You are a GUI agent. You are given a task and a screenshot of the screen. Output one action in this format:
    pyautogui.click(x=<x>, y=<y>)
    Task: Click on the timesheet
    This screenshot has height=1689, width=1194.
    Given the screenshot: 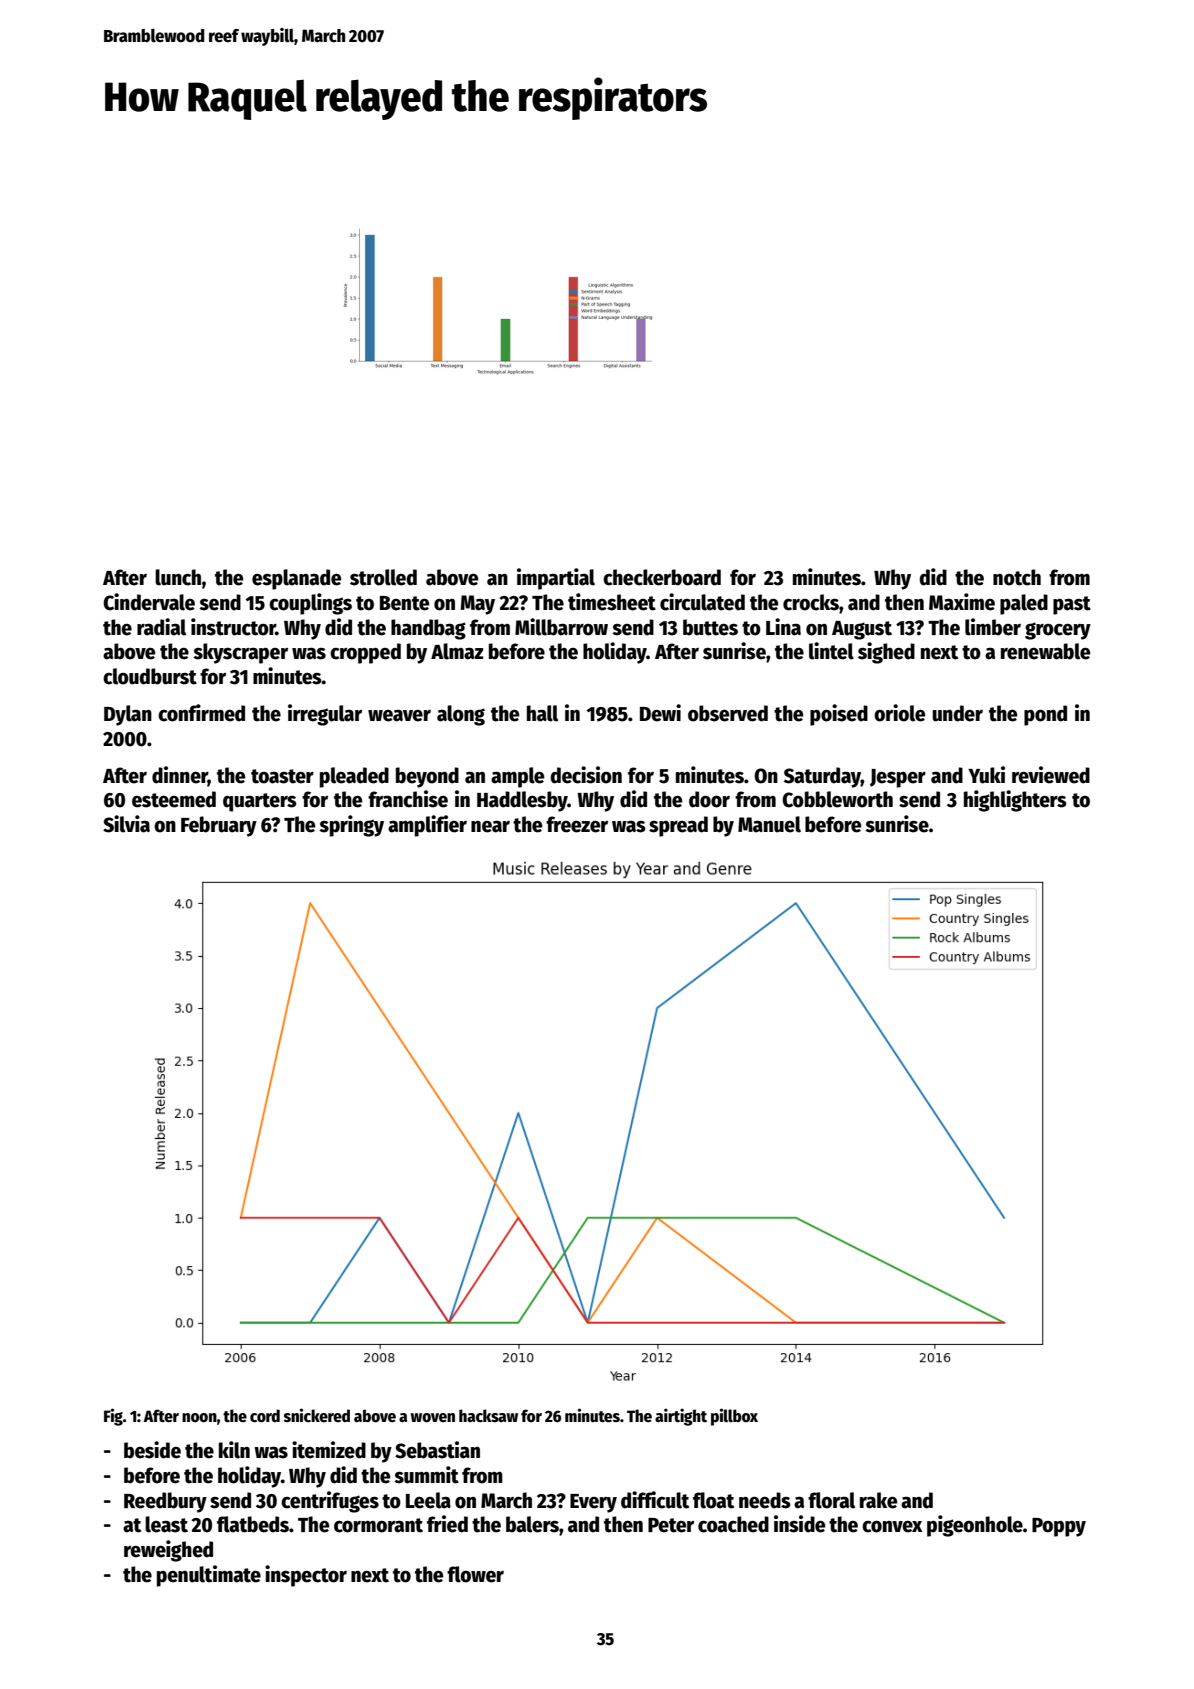 What is the action you would take?
    pyautogui.click(x=612, y=602)
